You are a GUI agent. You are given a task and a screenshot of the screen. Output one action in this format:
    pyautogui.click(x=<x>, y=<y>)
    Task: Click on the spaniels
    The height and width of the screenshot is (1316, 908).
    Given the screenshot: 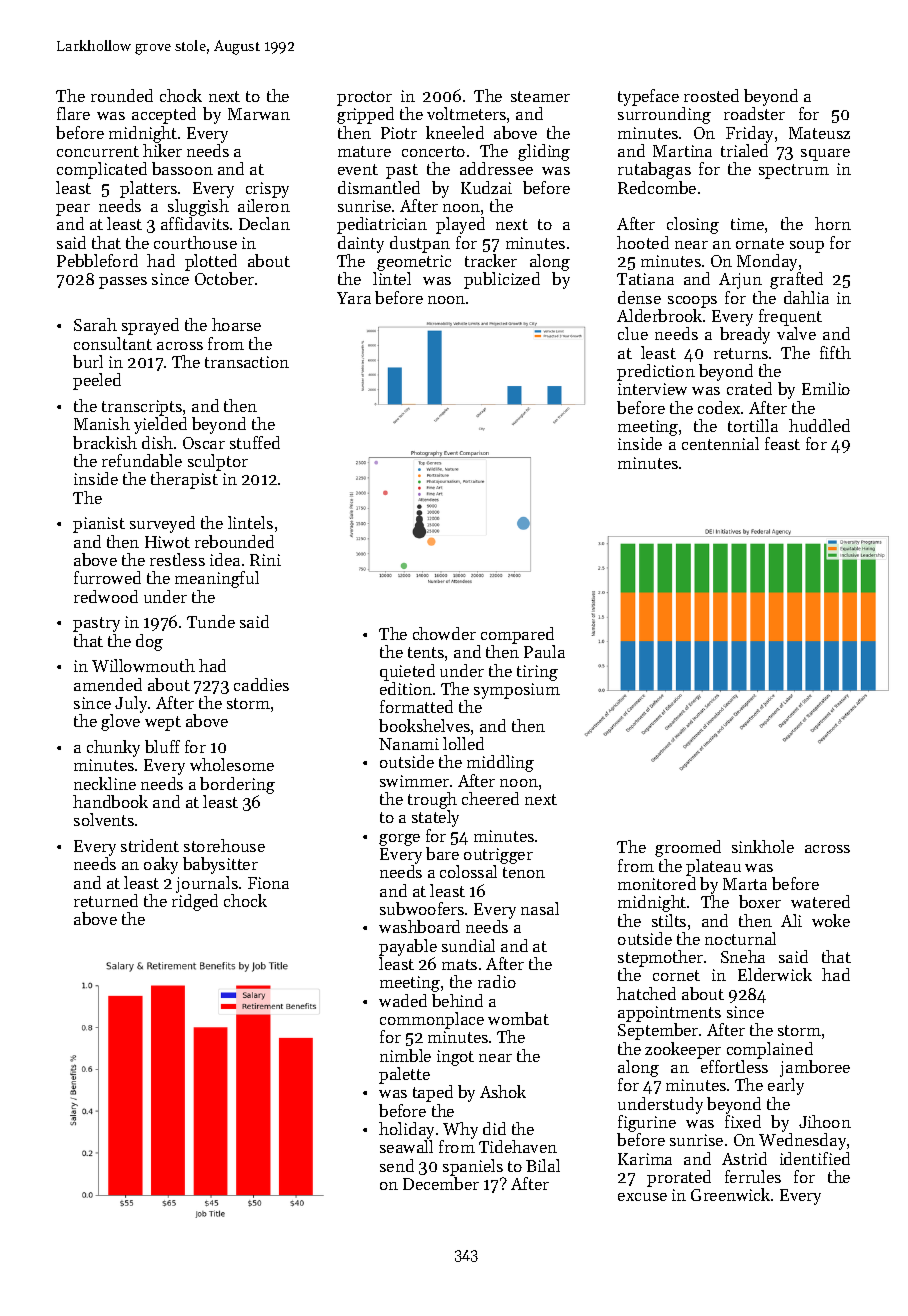 What is the action you would take?
    pyautogui.click(x=473, y=1167)
